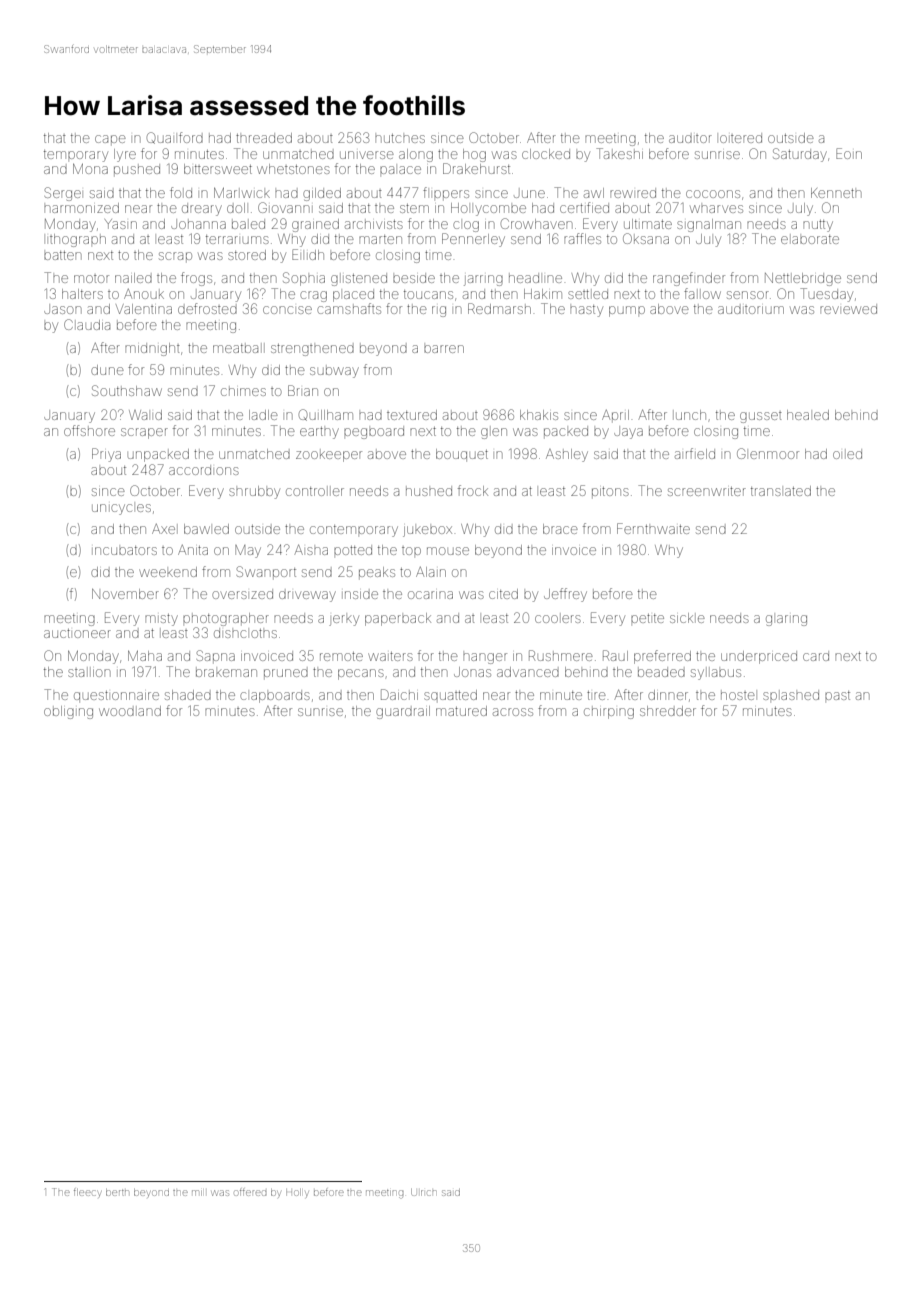 The image size is (924, 1308). Describe the element at coordinates (668, 711) in the screenshot. I see `shredder` at that location.
